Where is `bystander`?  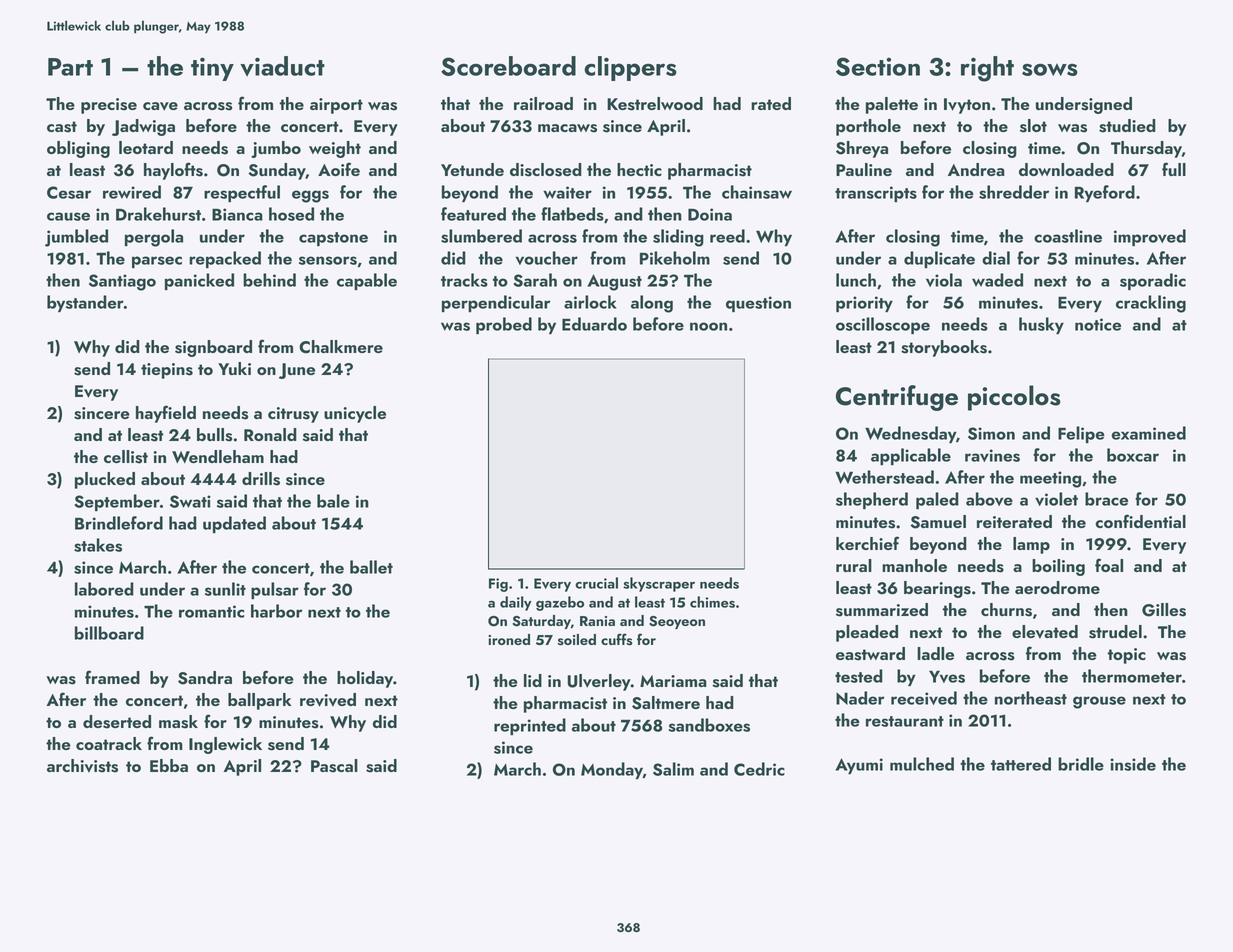
bystander is located at coordinates (85, 303).
